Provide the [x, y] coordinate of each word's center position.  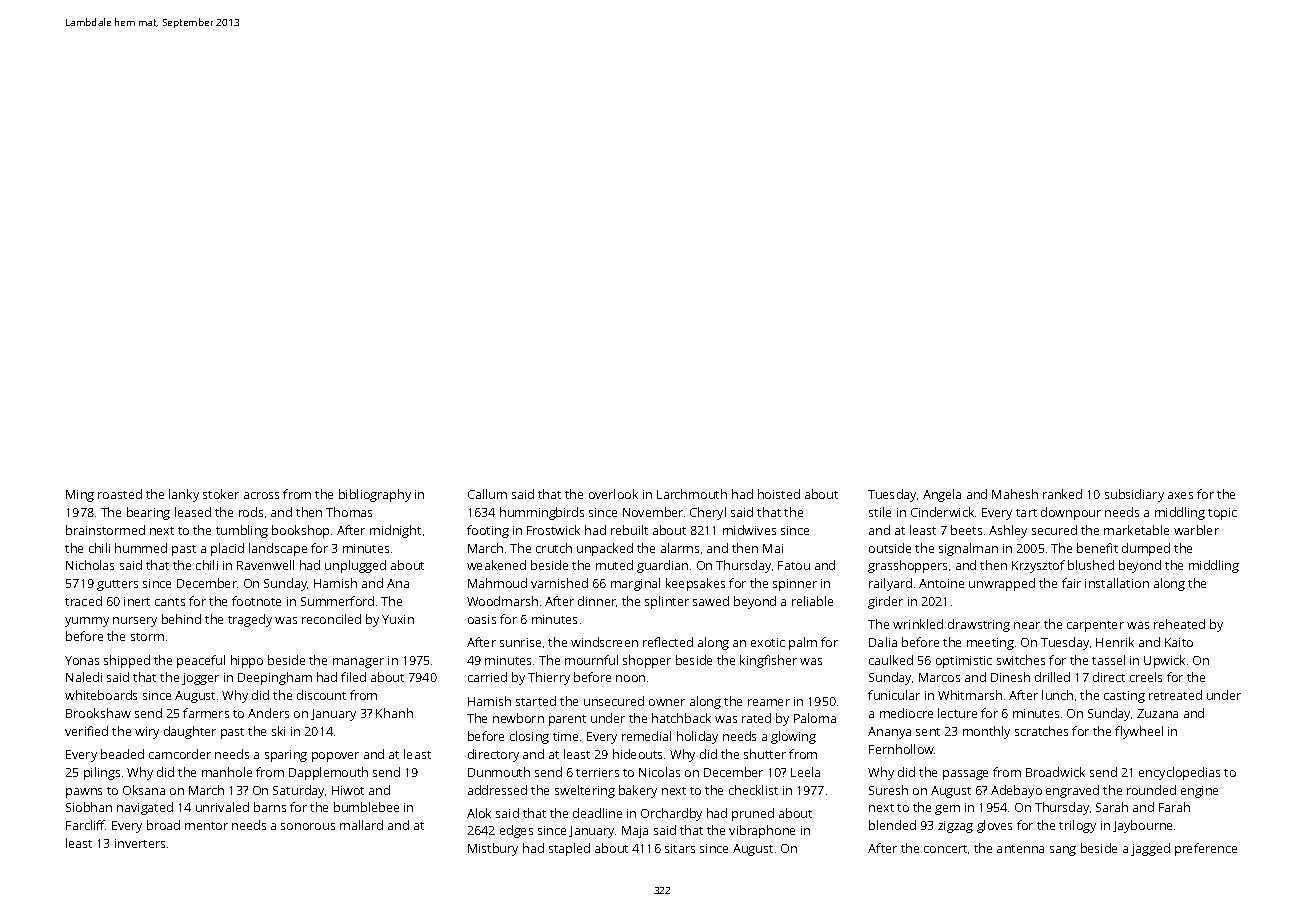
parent [567, 720]
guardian [662, 566]
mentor [206, 826]
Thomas [349, 512]
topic [1222, 514]
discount [321, 695]
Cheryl [708, 513]
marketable [1136, 530]
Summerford [337, 601]
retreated [1175, 695]
